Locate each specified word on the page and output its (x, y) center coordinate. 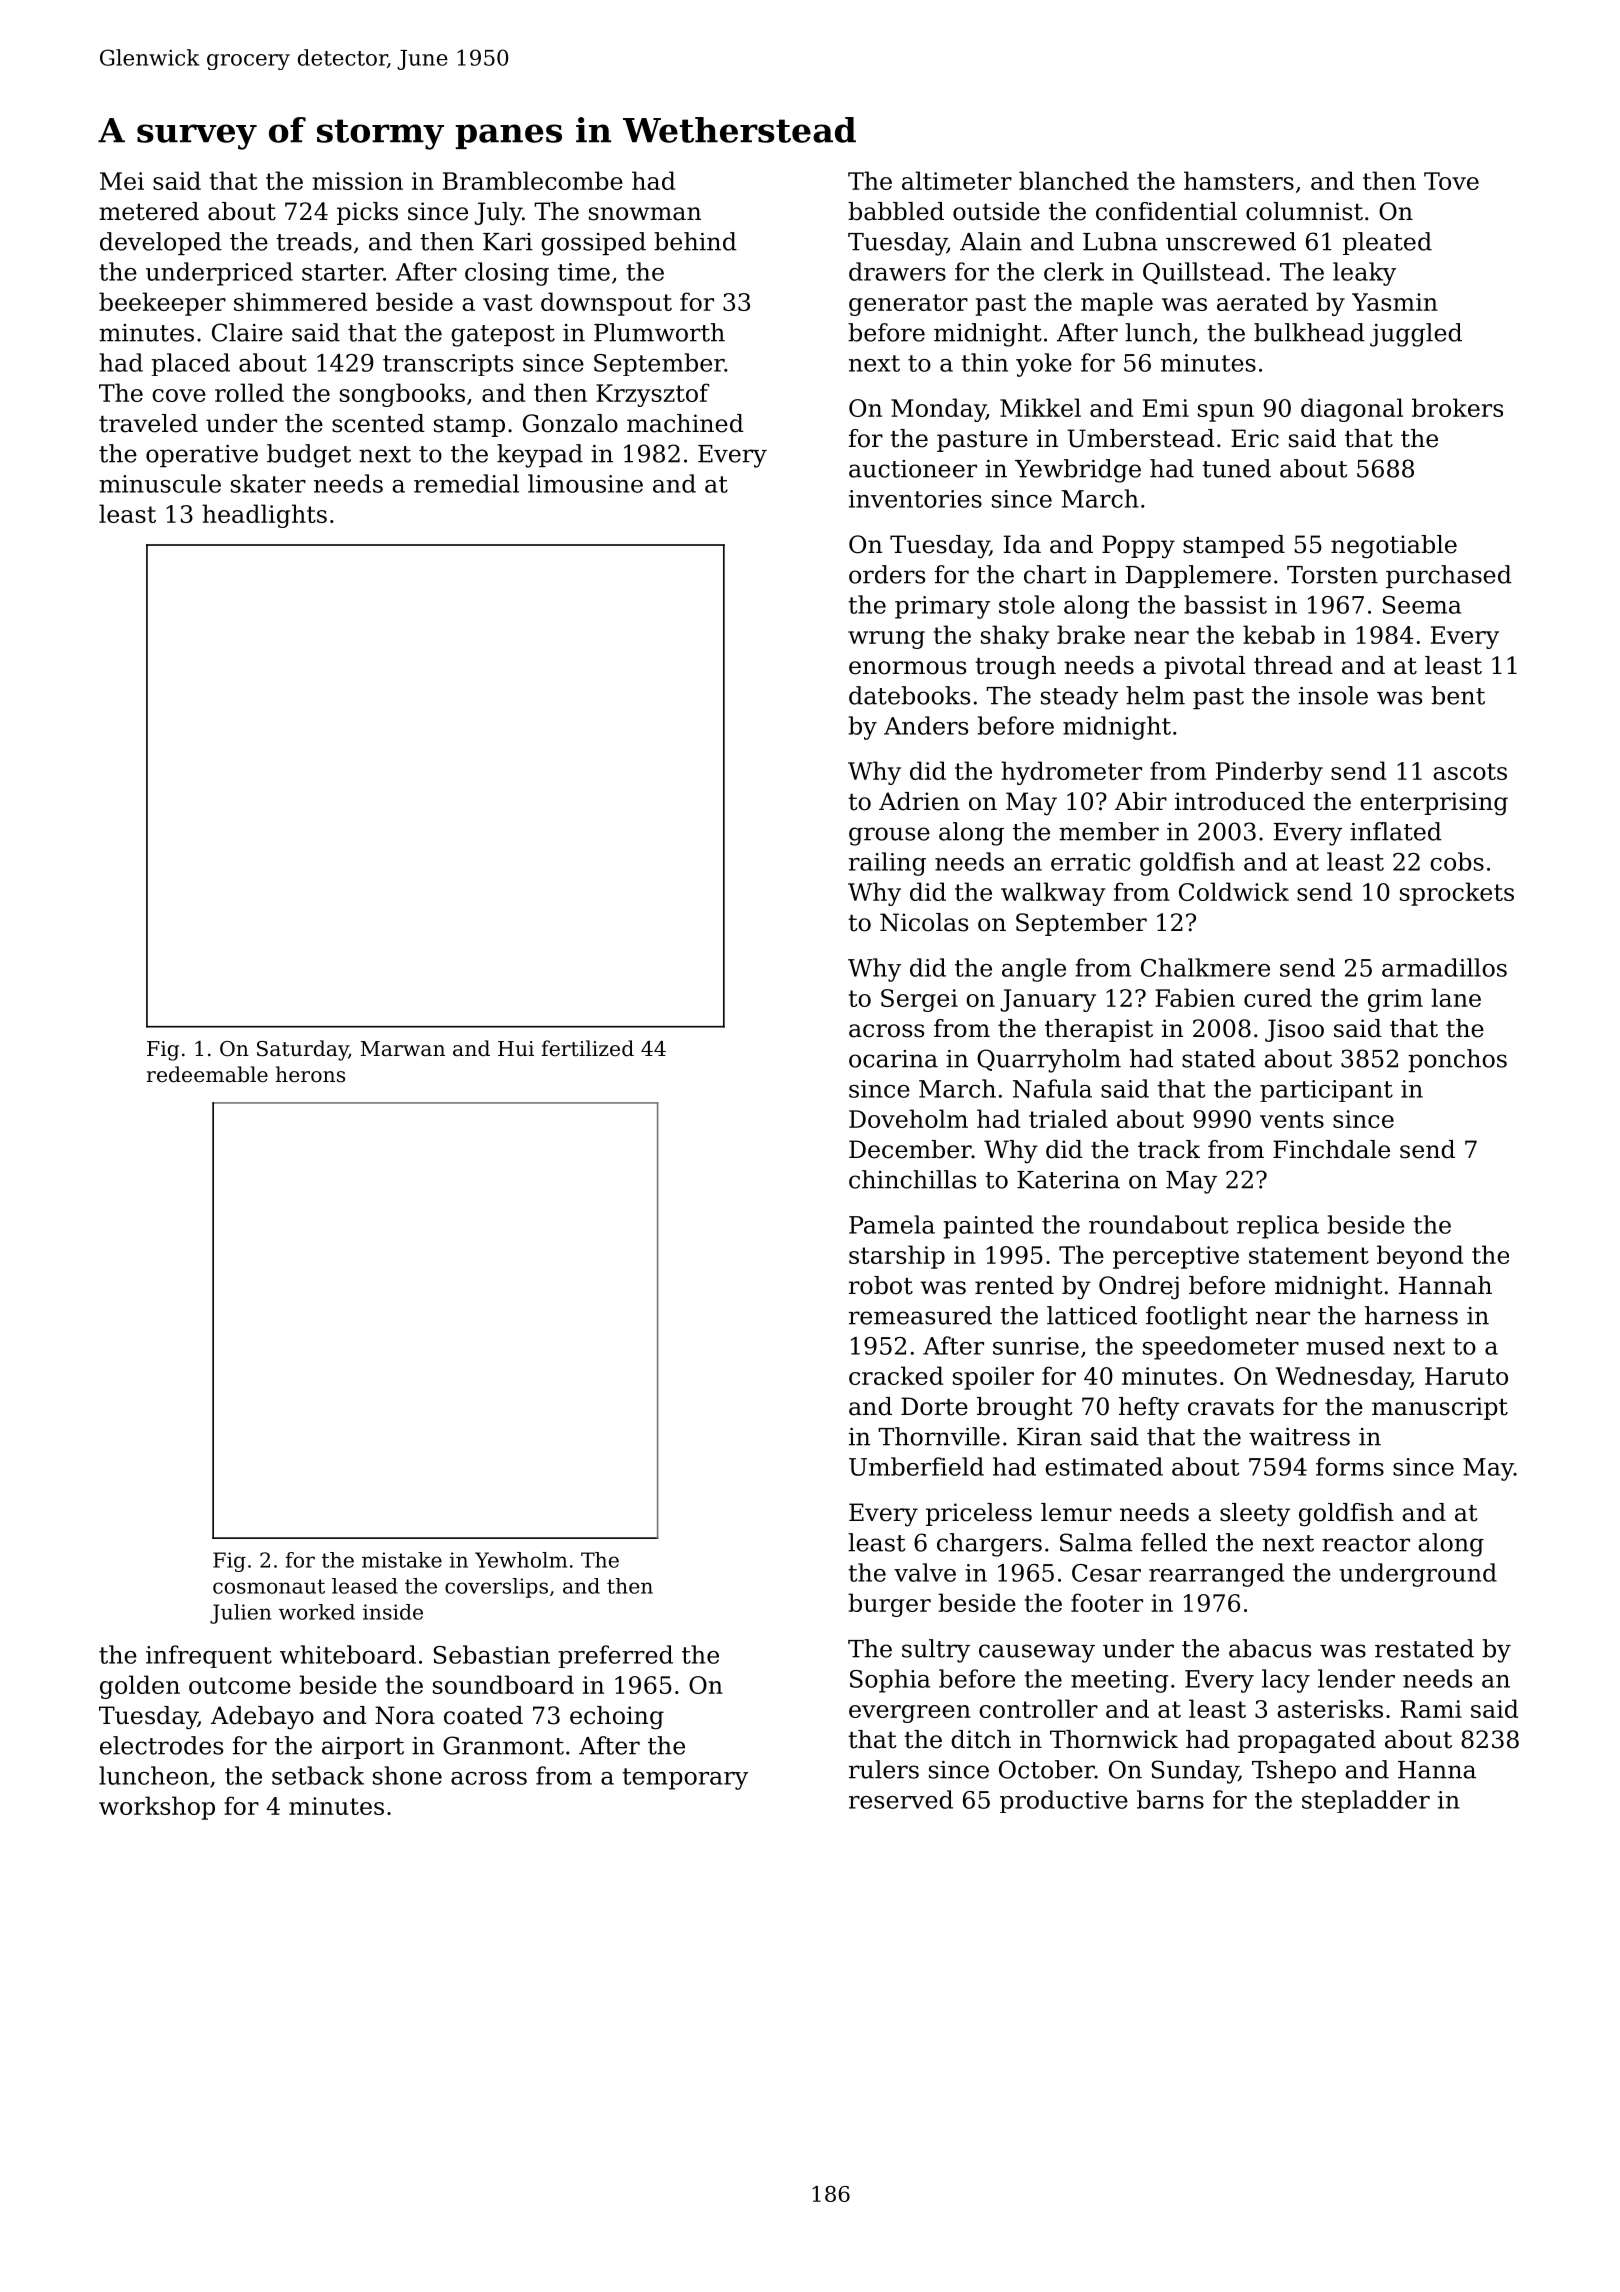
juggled (1416, 335)
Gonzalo (570, 423)
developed (161, 243)
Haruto (1466, 1376)
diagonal (1352, 410)
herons (310, 1074)
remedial (466, 483)
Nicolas (924, 922)
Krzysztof (653, 395)
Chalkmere (1205, 967)
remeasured (920, 1315)
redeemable (207, 1074)
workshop (157, 1808)
